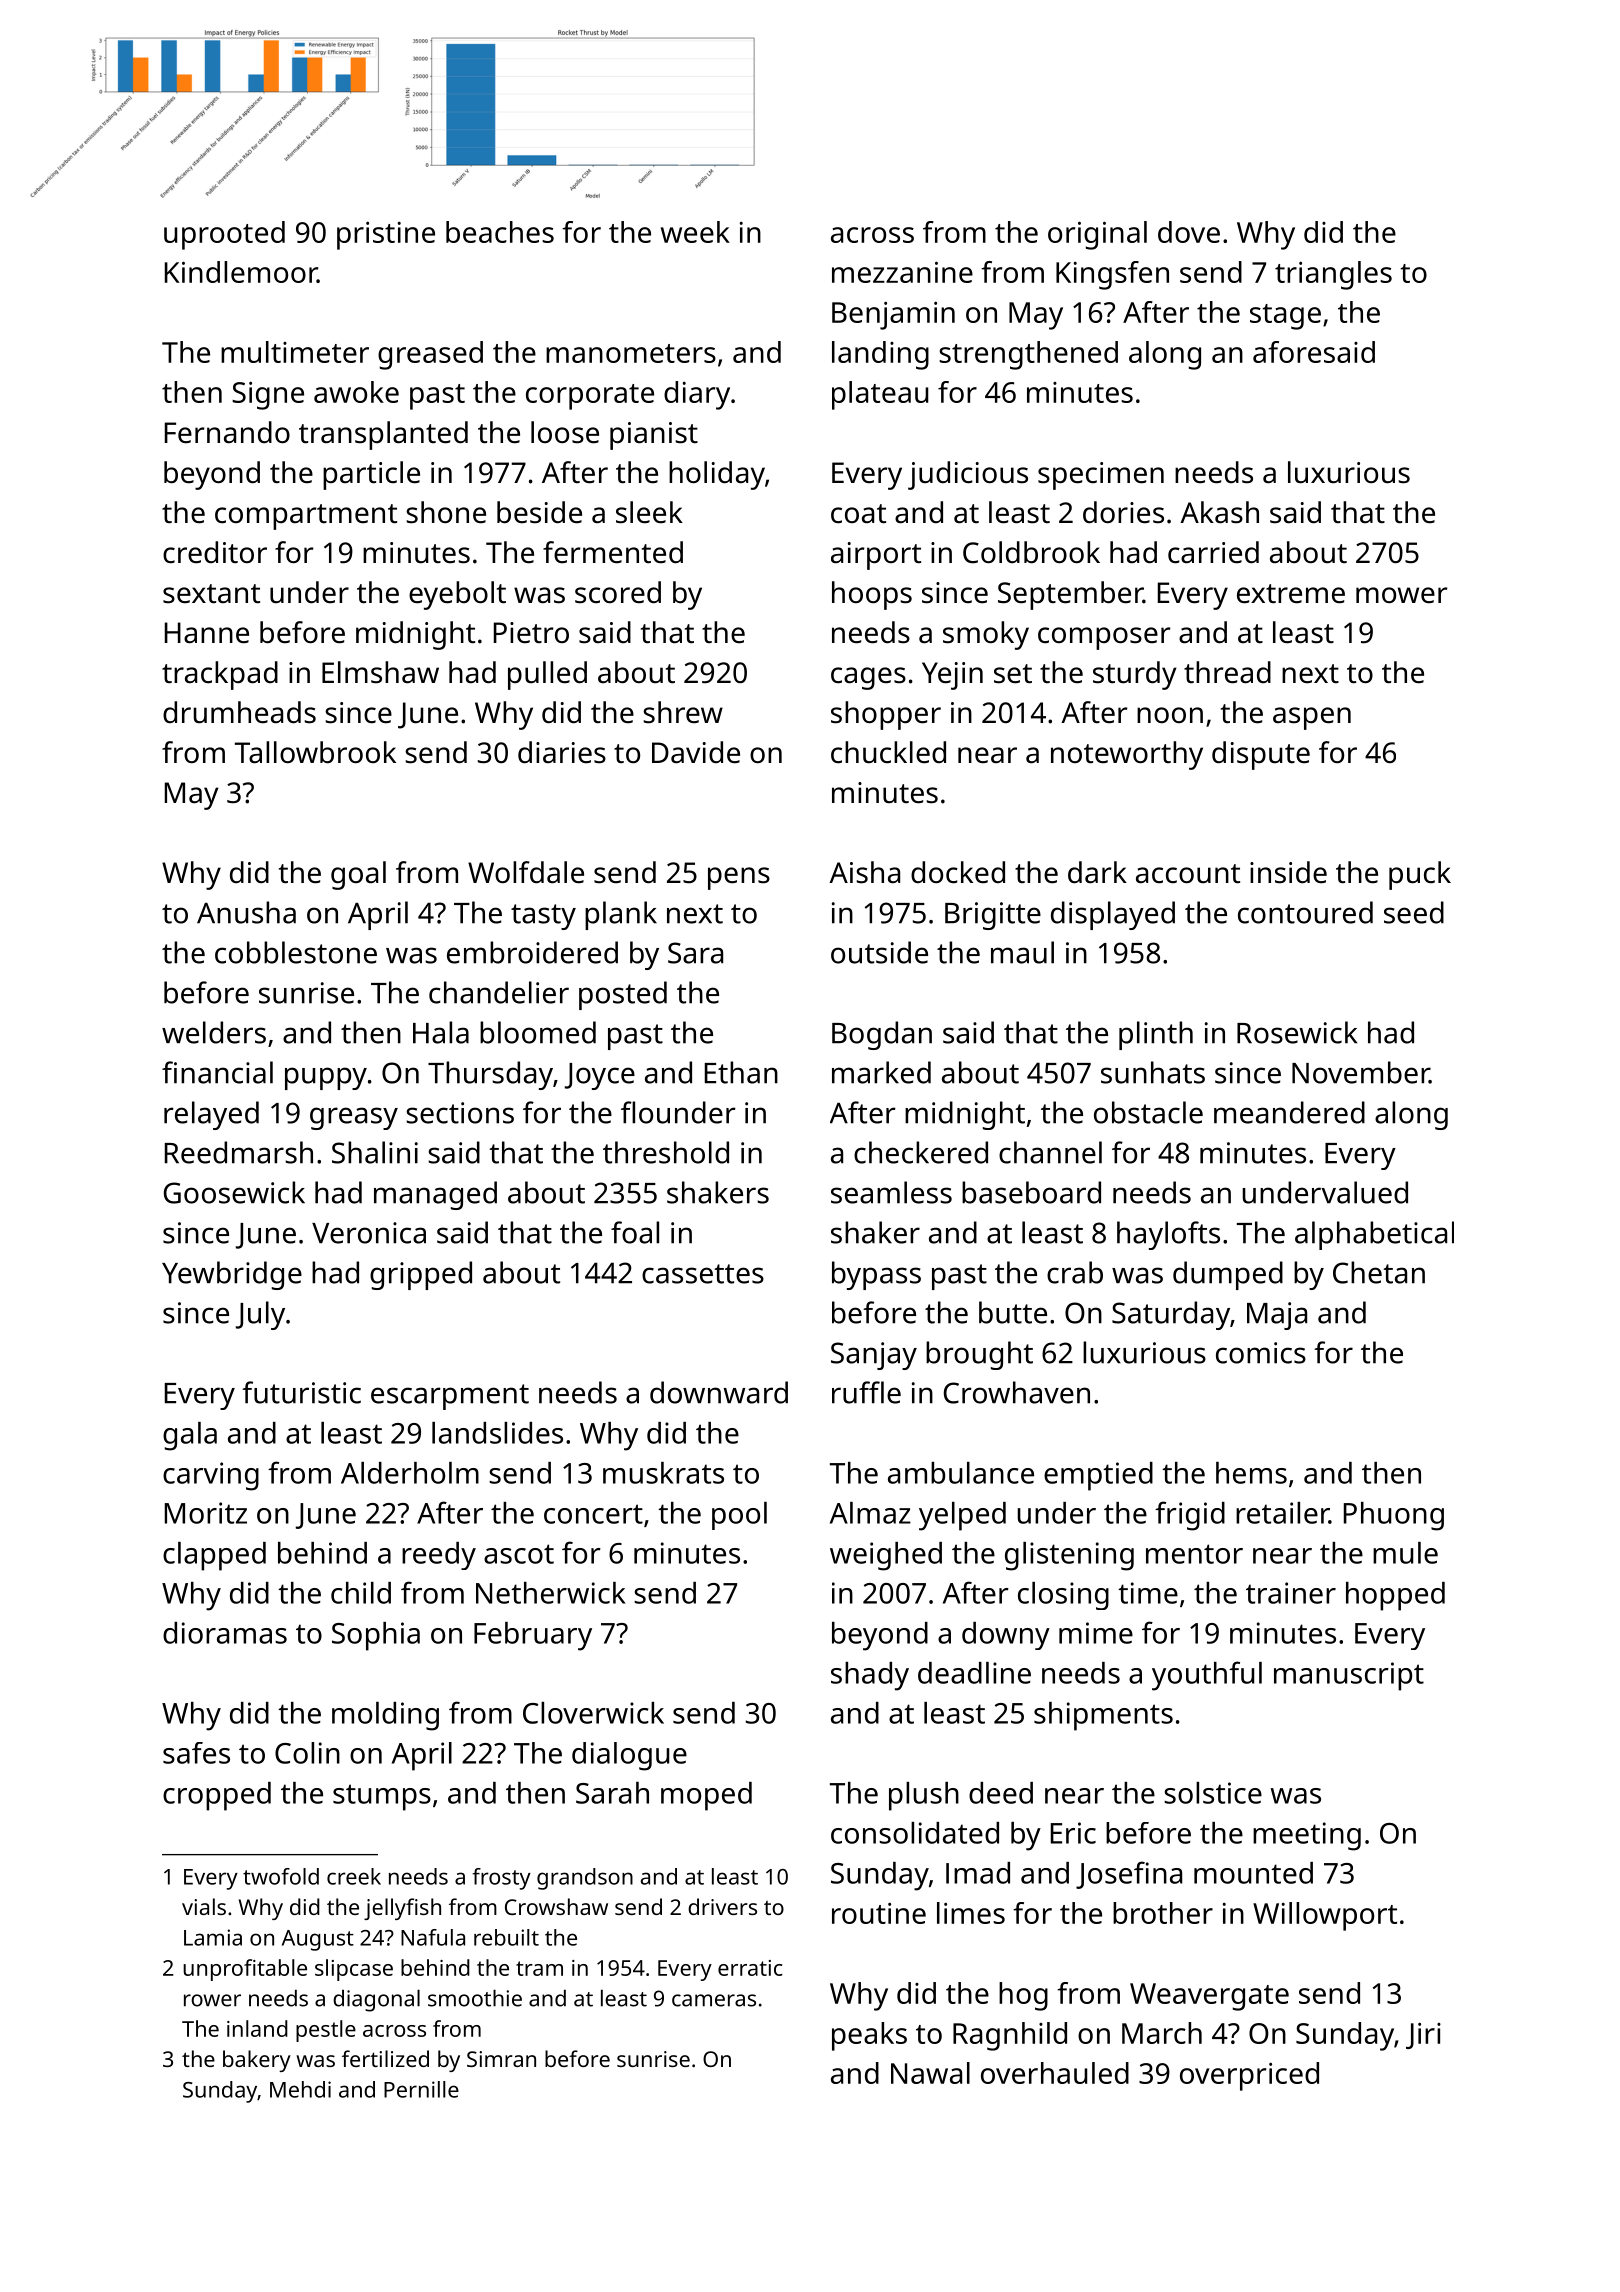 The image size is (1620, 2292). Describe the element at coordinates (227, 432) in the document. I see `Fernando` at that location.
